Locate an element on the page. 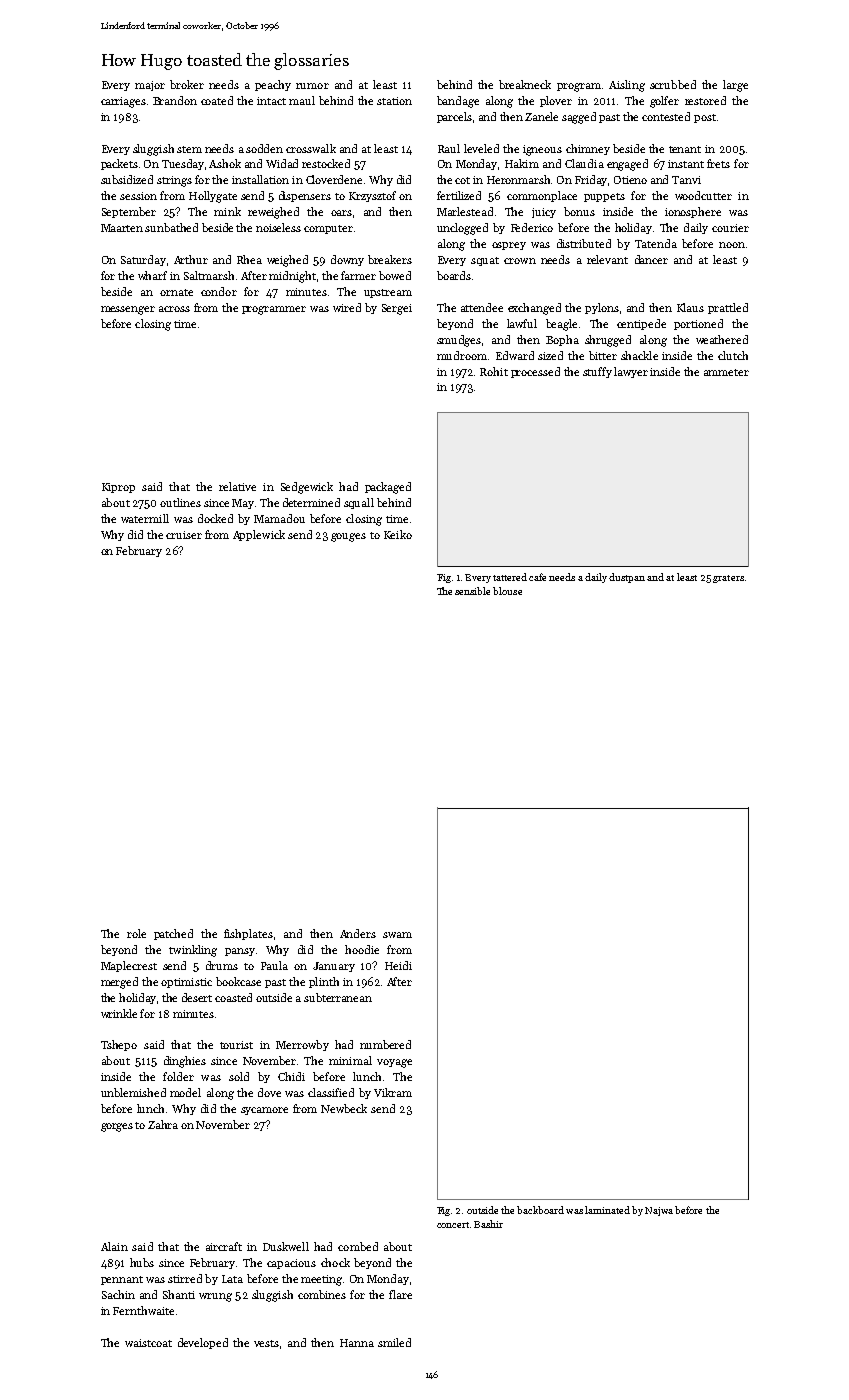 This image has width=849, height=1400. Anders is located at coordinates (358, 933).
